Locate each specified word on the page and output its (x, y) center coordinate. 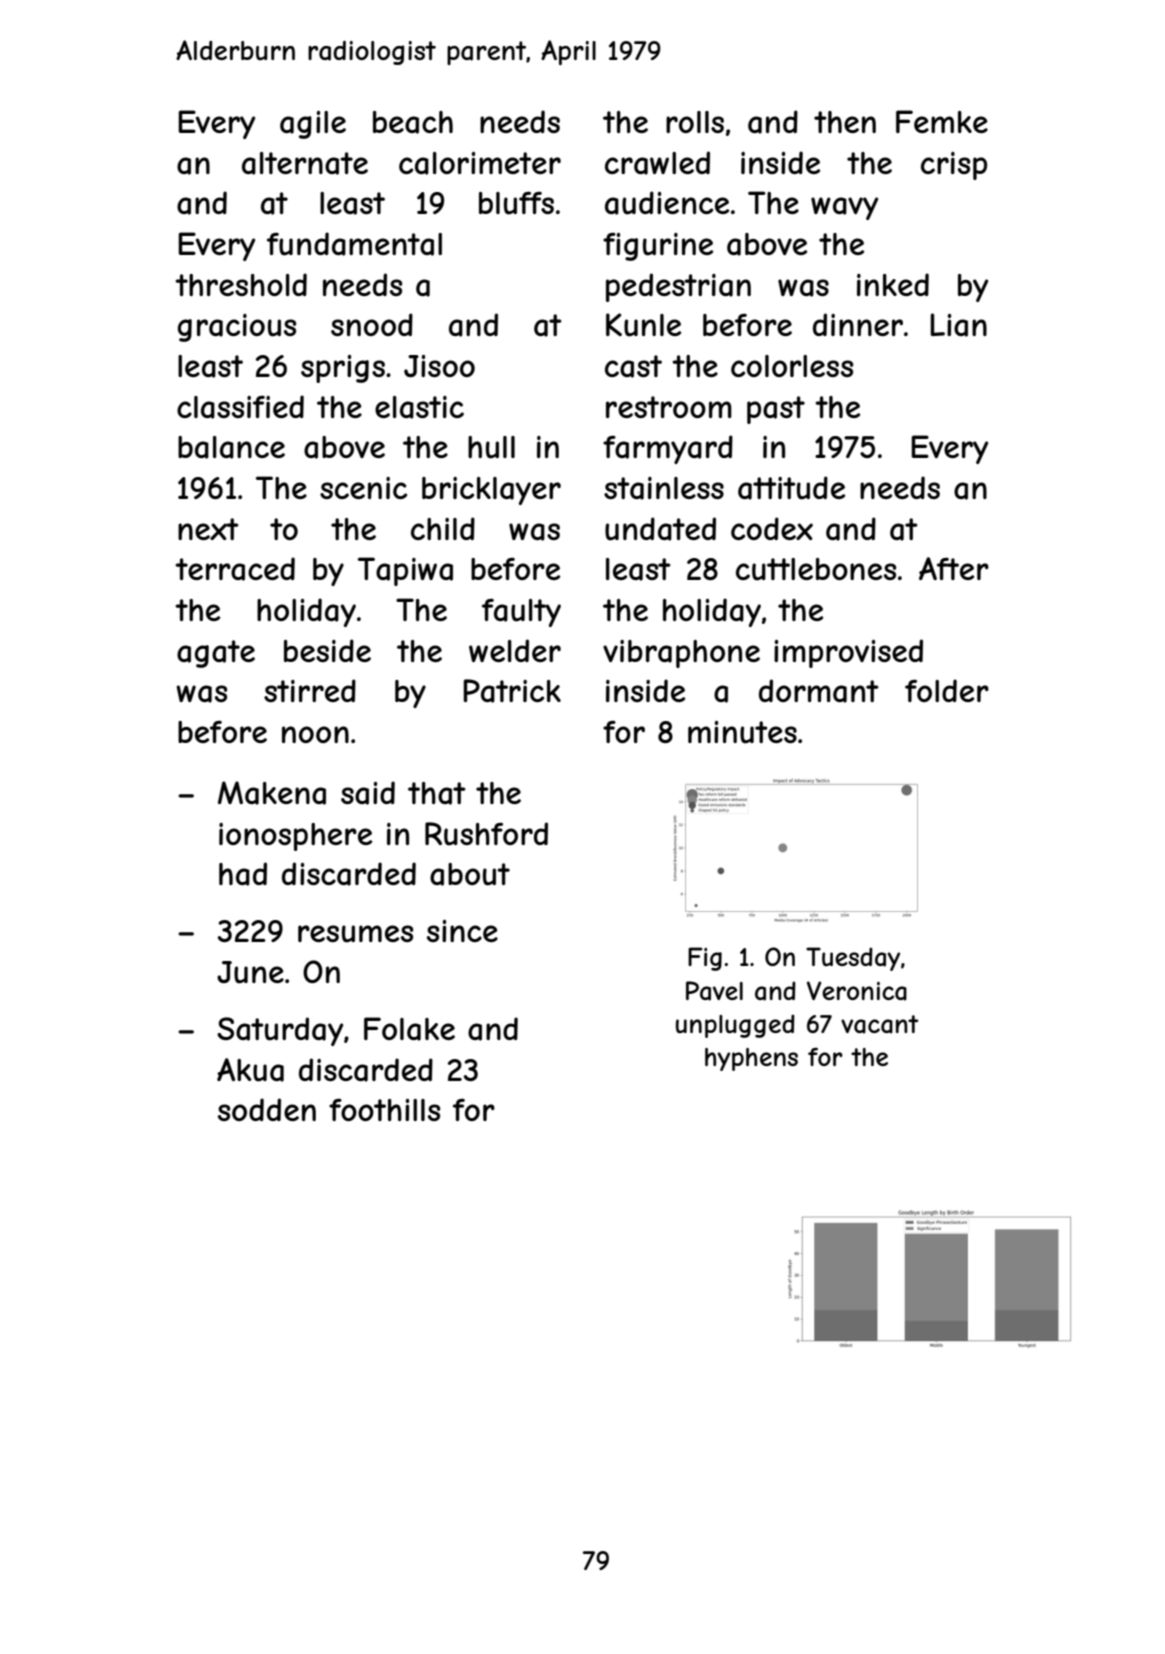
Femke (942, 121)
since (462, 931)
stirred (310, 690)
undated (660, 529)
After (954, 568)
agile (313, 125)
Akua (250, 1070)
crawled (657, 163)
